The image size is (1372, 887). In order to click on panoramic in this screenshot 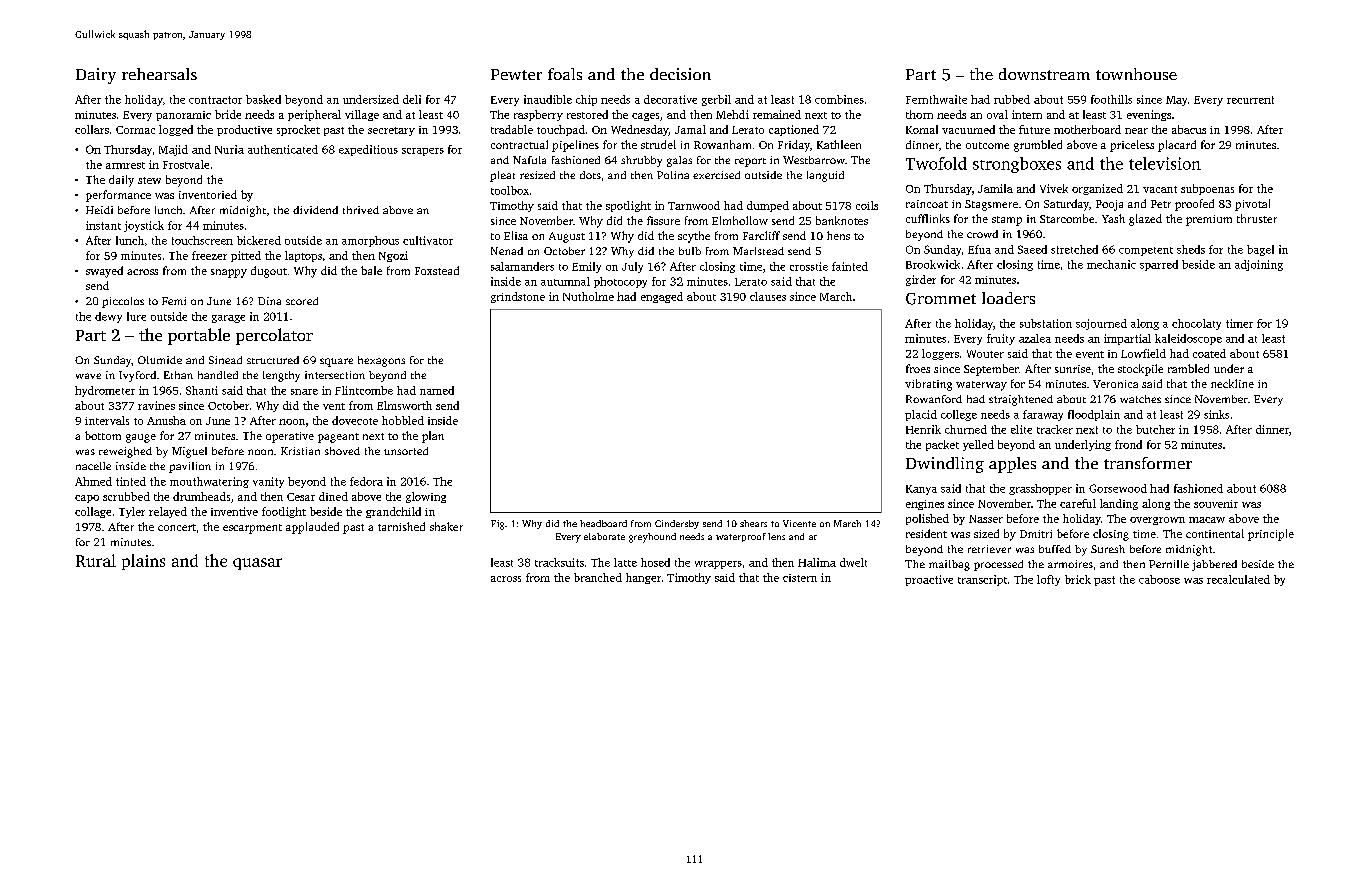, I will do `click(183, 116)`.
